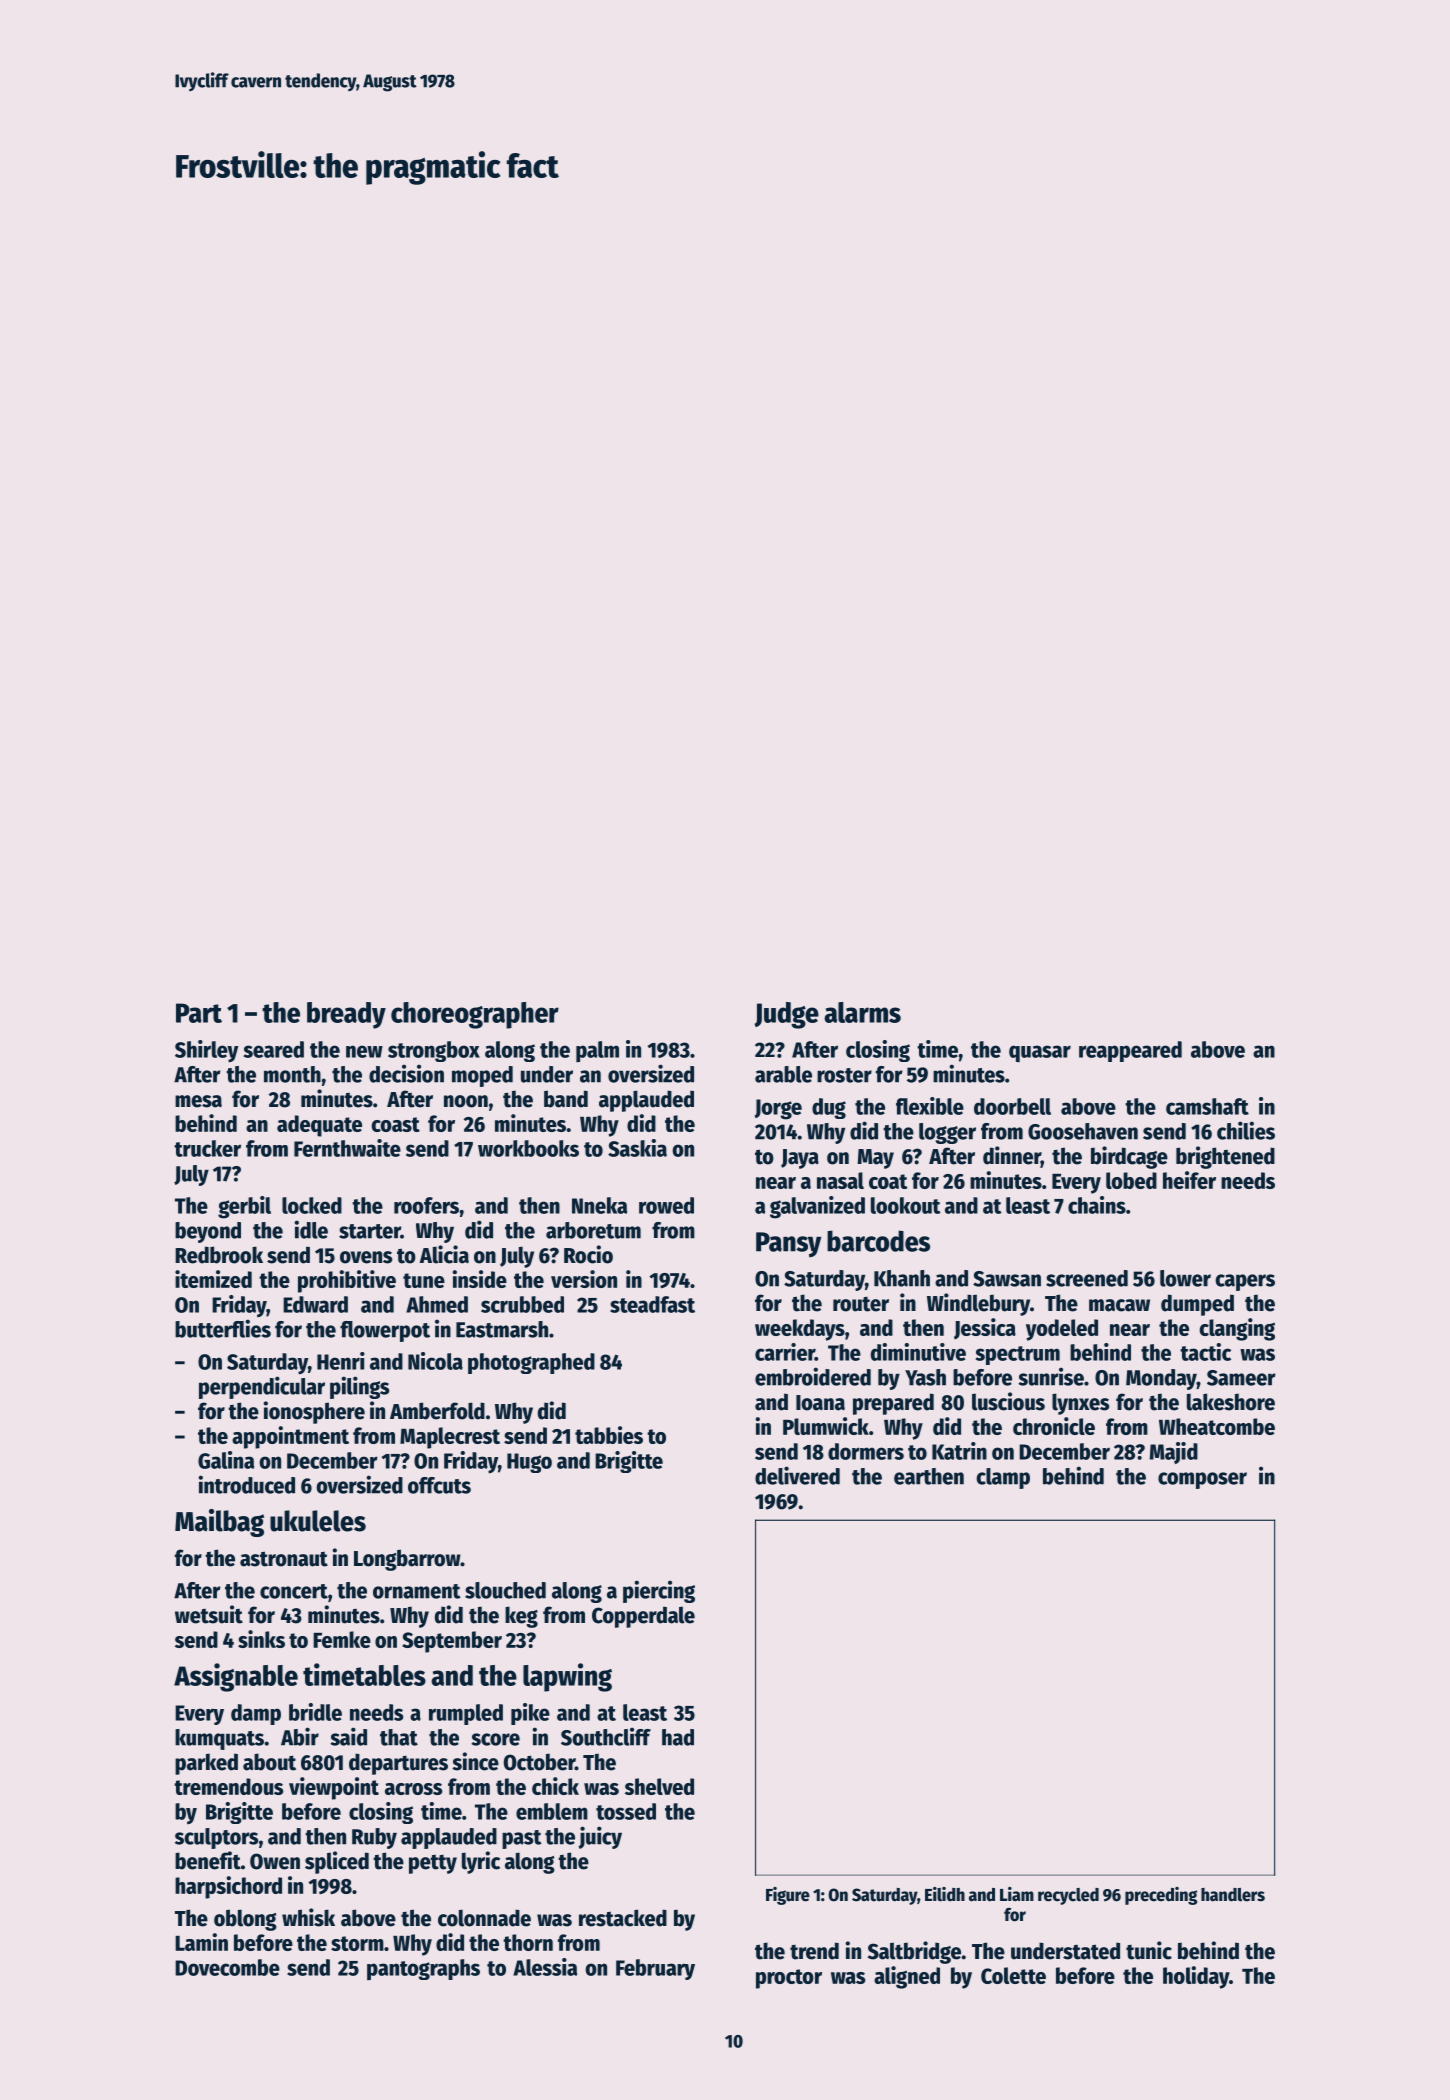 The width and height of the page is (1450, 2100). Describe the element at coordinates (1205, 1352) in the page. I see `tactic` at that location.
